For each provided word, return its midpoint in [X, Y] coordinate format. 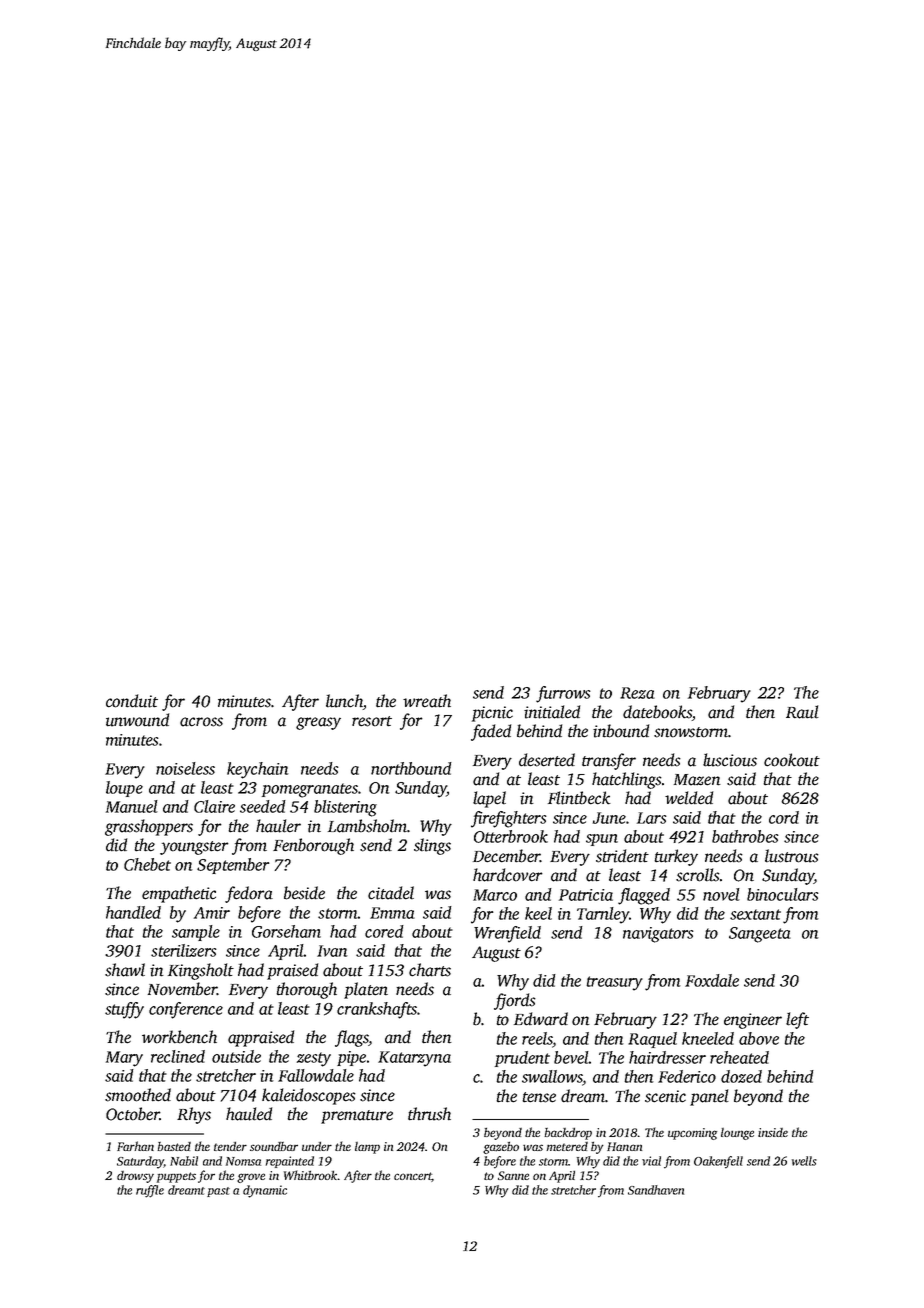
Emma [392, 913]
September [233, 866]
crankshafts [377, 1010]
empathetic [179, 894]
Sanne [513, 1175]
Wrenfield [507, 934]
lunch [344, 702]
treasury [614, 983]
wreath [427, 701]
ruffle [150, 1191]
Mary [124, 1059]
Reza [637, 693]
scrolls [698, 875]
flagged [644, 896]
